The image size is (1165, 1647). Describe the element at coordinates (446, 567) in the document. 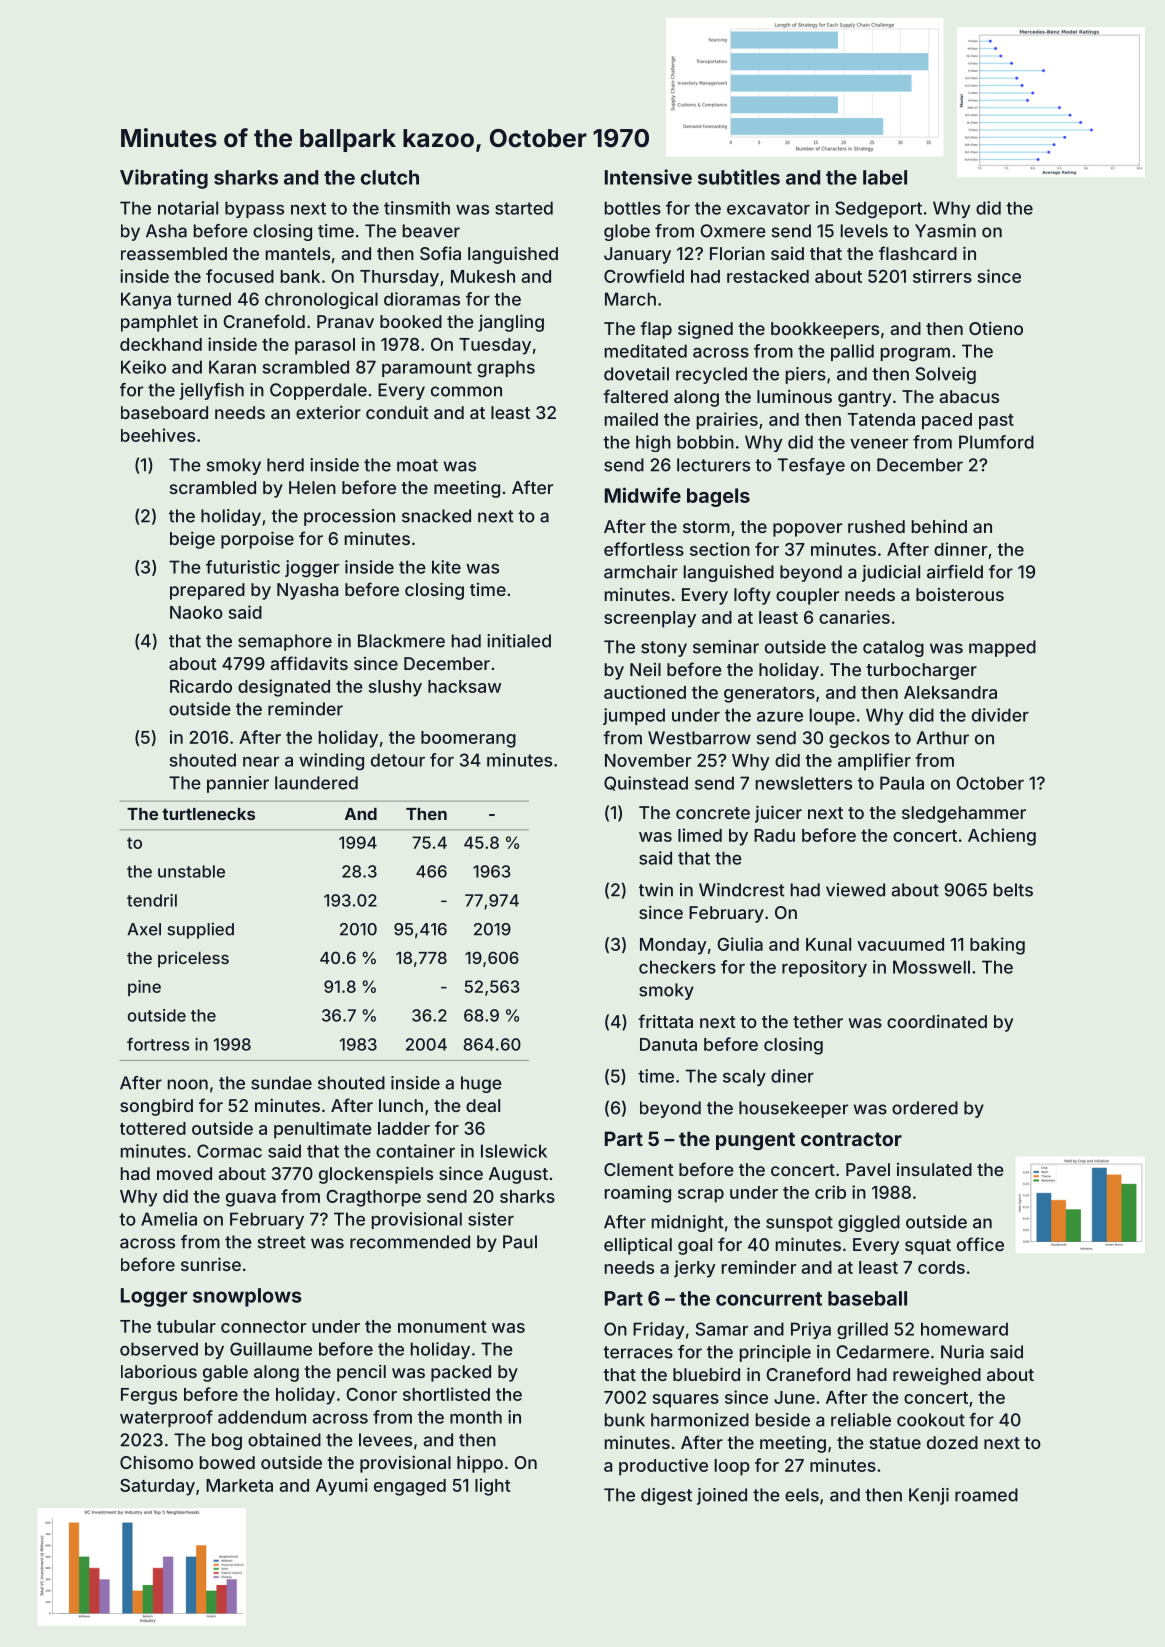

I see `kite` at that location.
